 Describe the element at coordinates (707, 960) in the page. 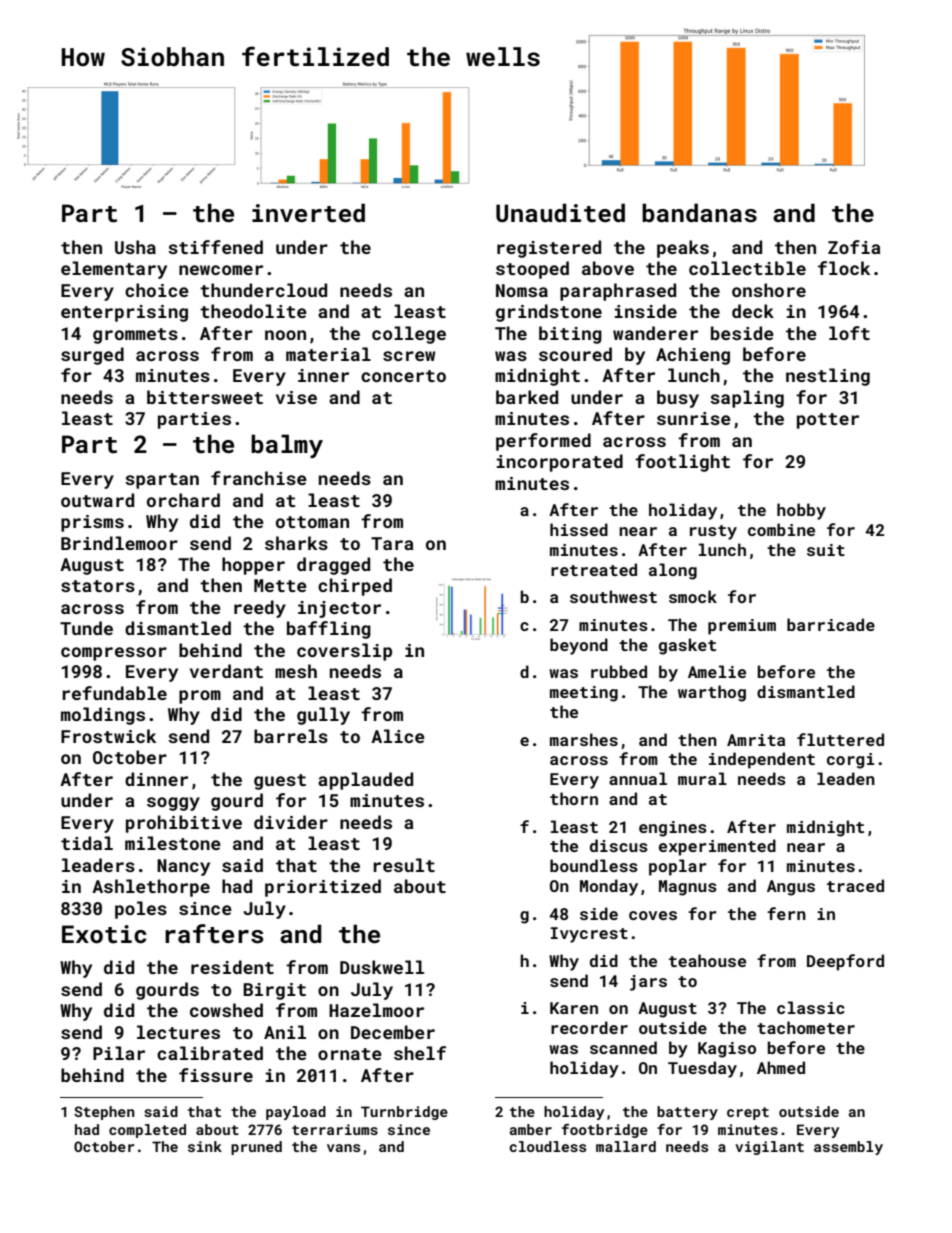

I see `teahouse` at that location.
